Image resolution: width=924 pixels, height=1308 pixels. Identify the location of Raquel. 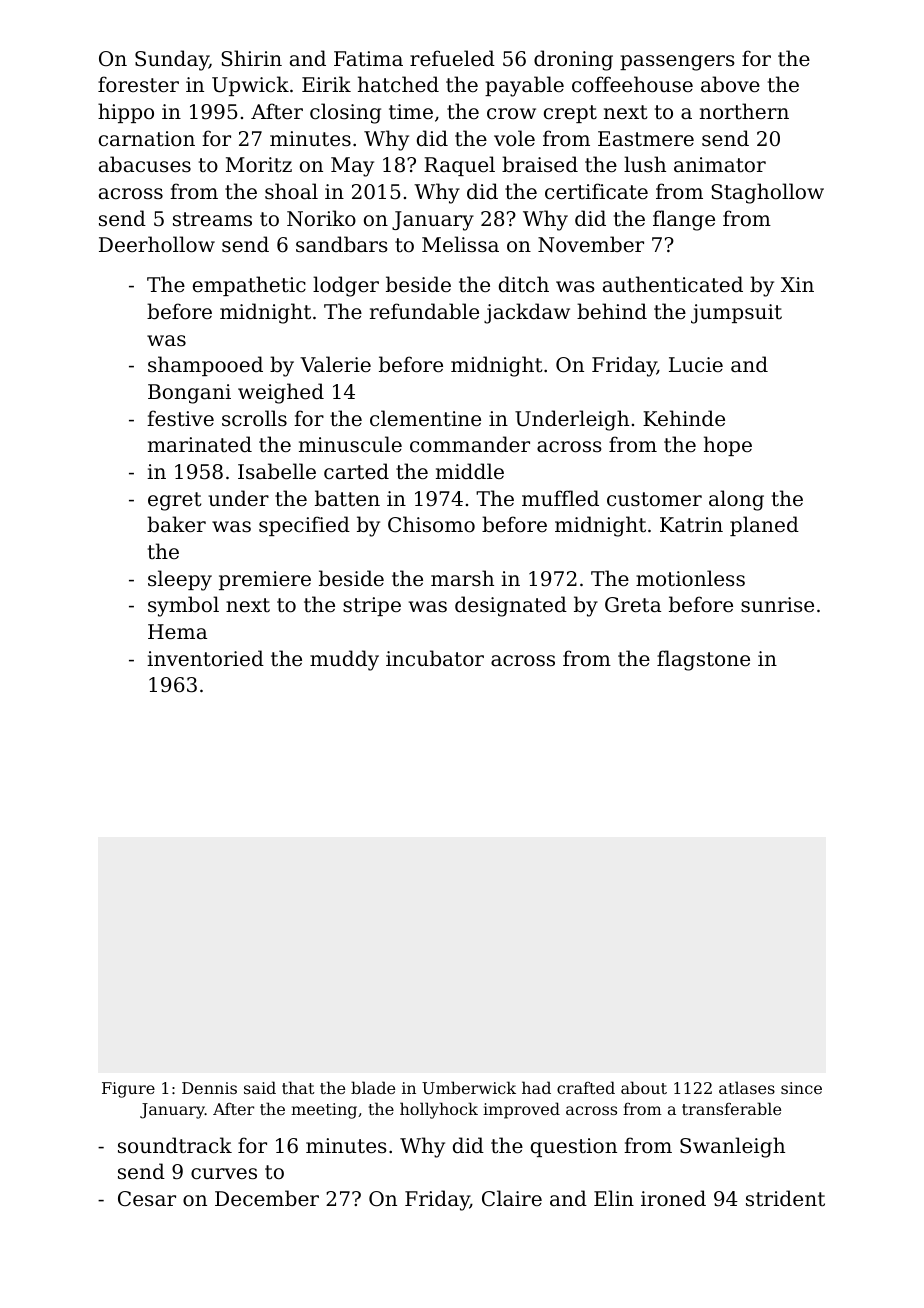
(459, 166).
